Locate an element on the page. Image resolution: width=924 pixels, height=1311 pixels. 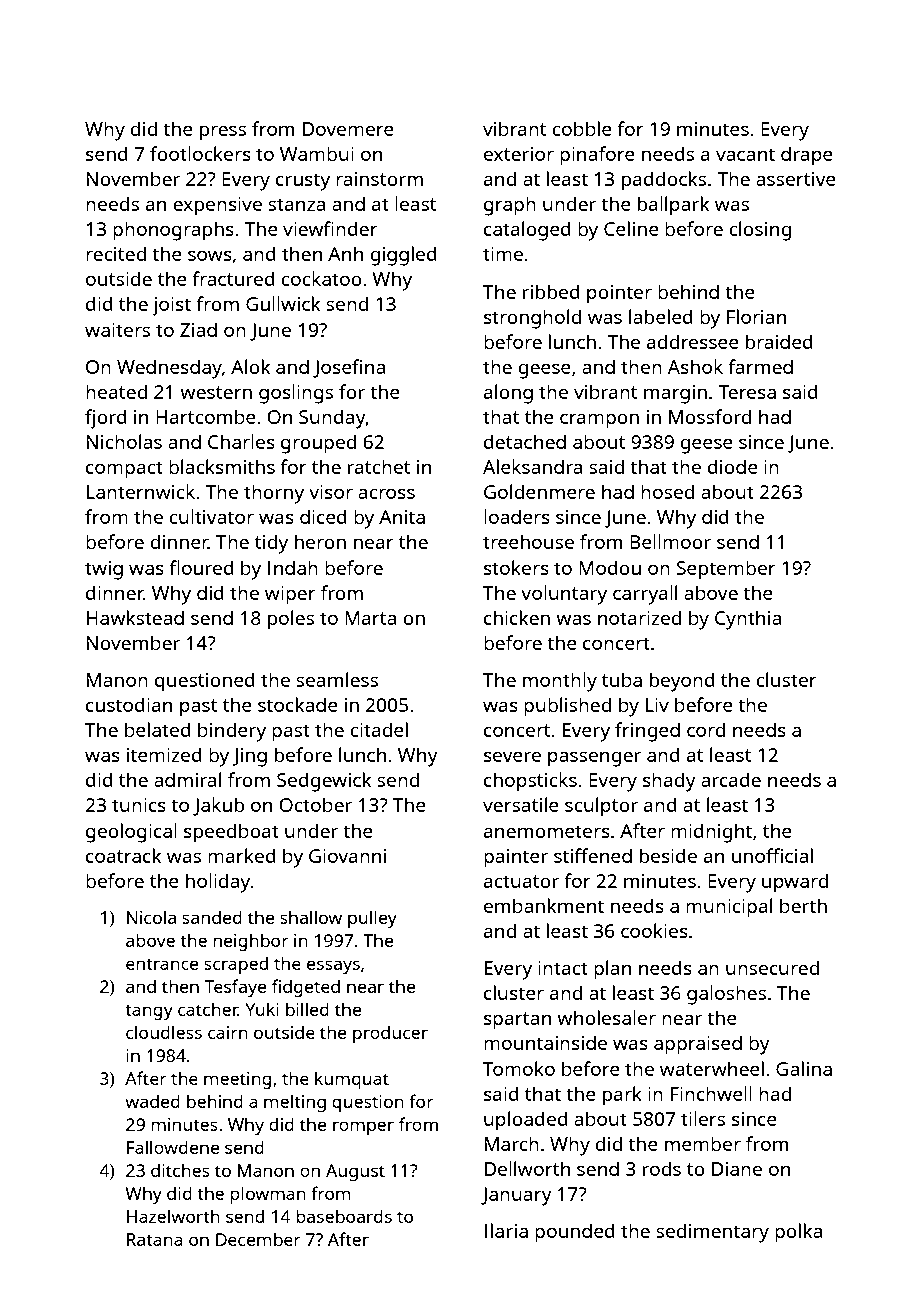
exterior is located at coordinates (519, 154).
